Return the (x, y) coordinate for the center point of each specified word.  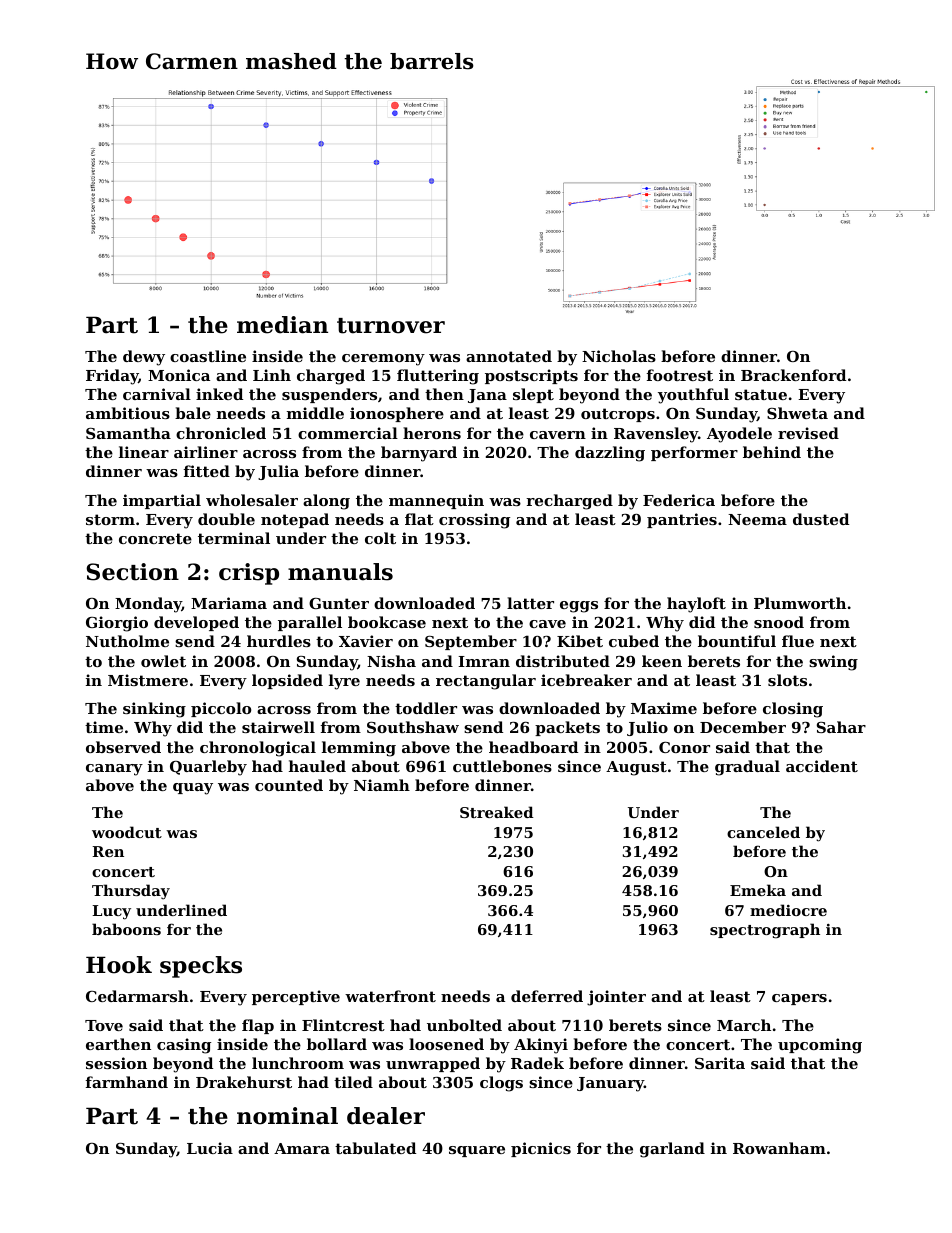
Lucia (210, 1148)
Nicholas (619, 356)
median (282, 325)
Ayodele (739, 435)
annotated (509, 356)
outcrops (618, 415)
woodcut (127, 832)
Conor (684, 747)
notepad (295, 520)
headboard (533, 747)
